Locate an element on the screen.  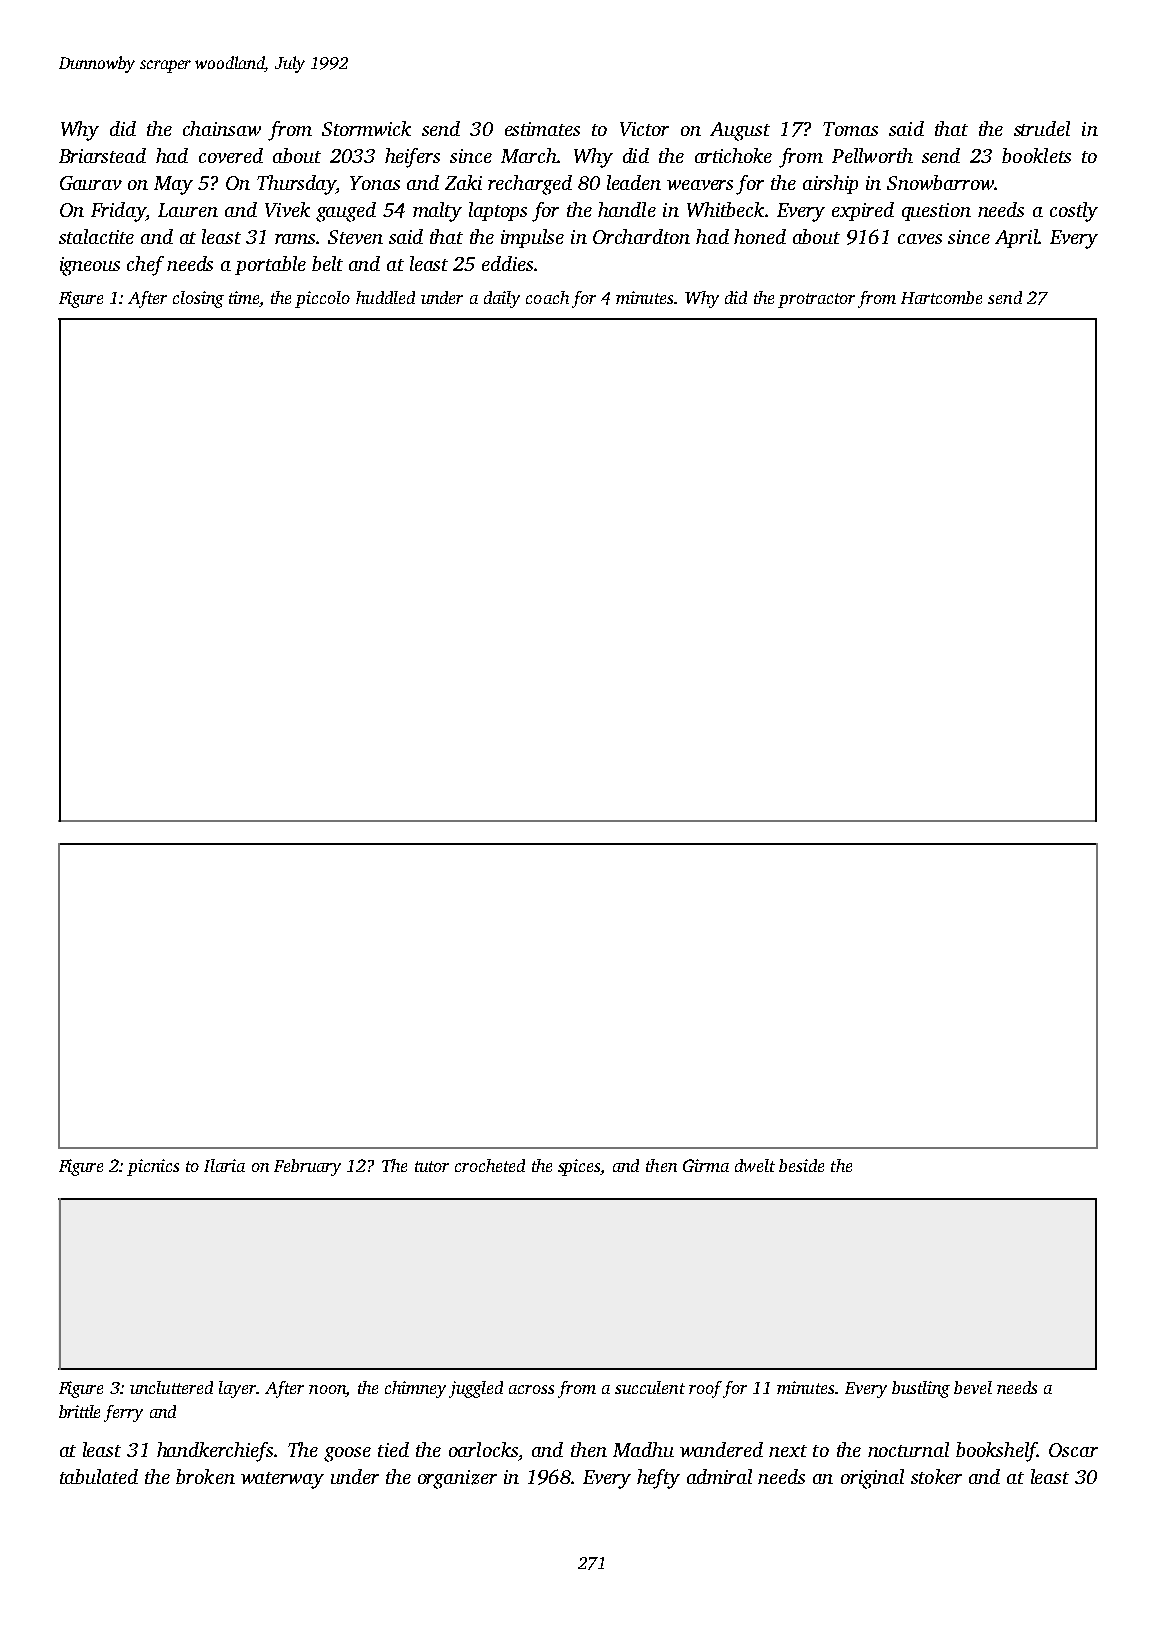
Stormwick is located at coordinates (366, 128).
